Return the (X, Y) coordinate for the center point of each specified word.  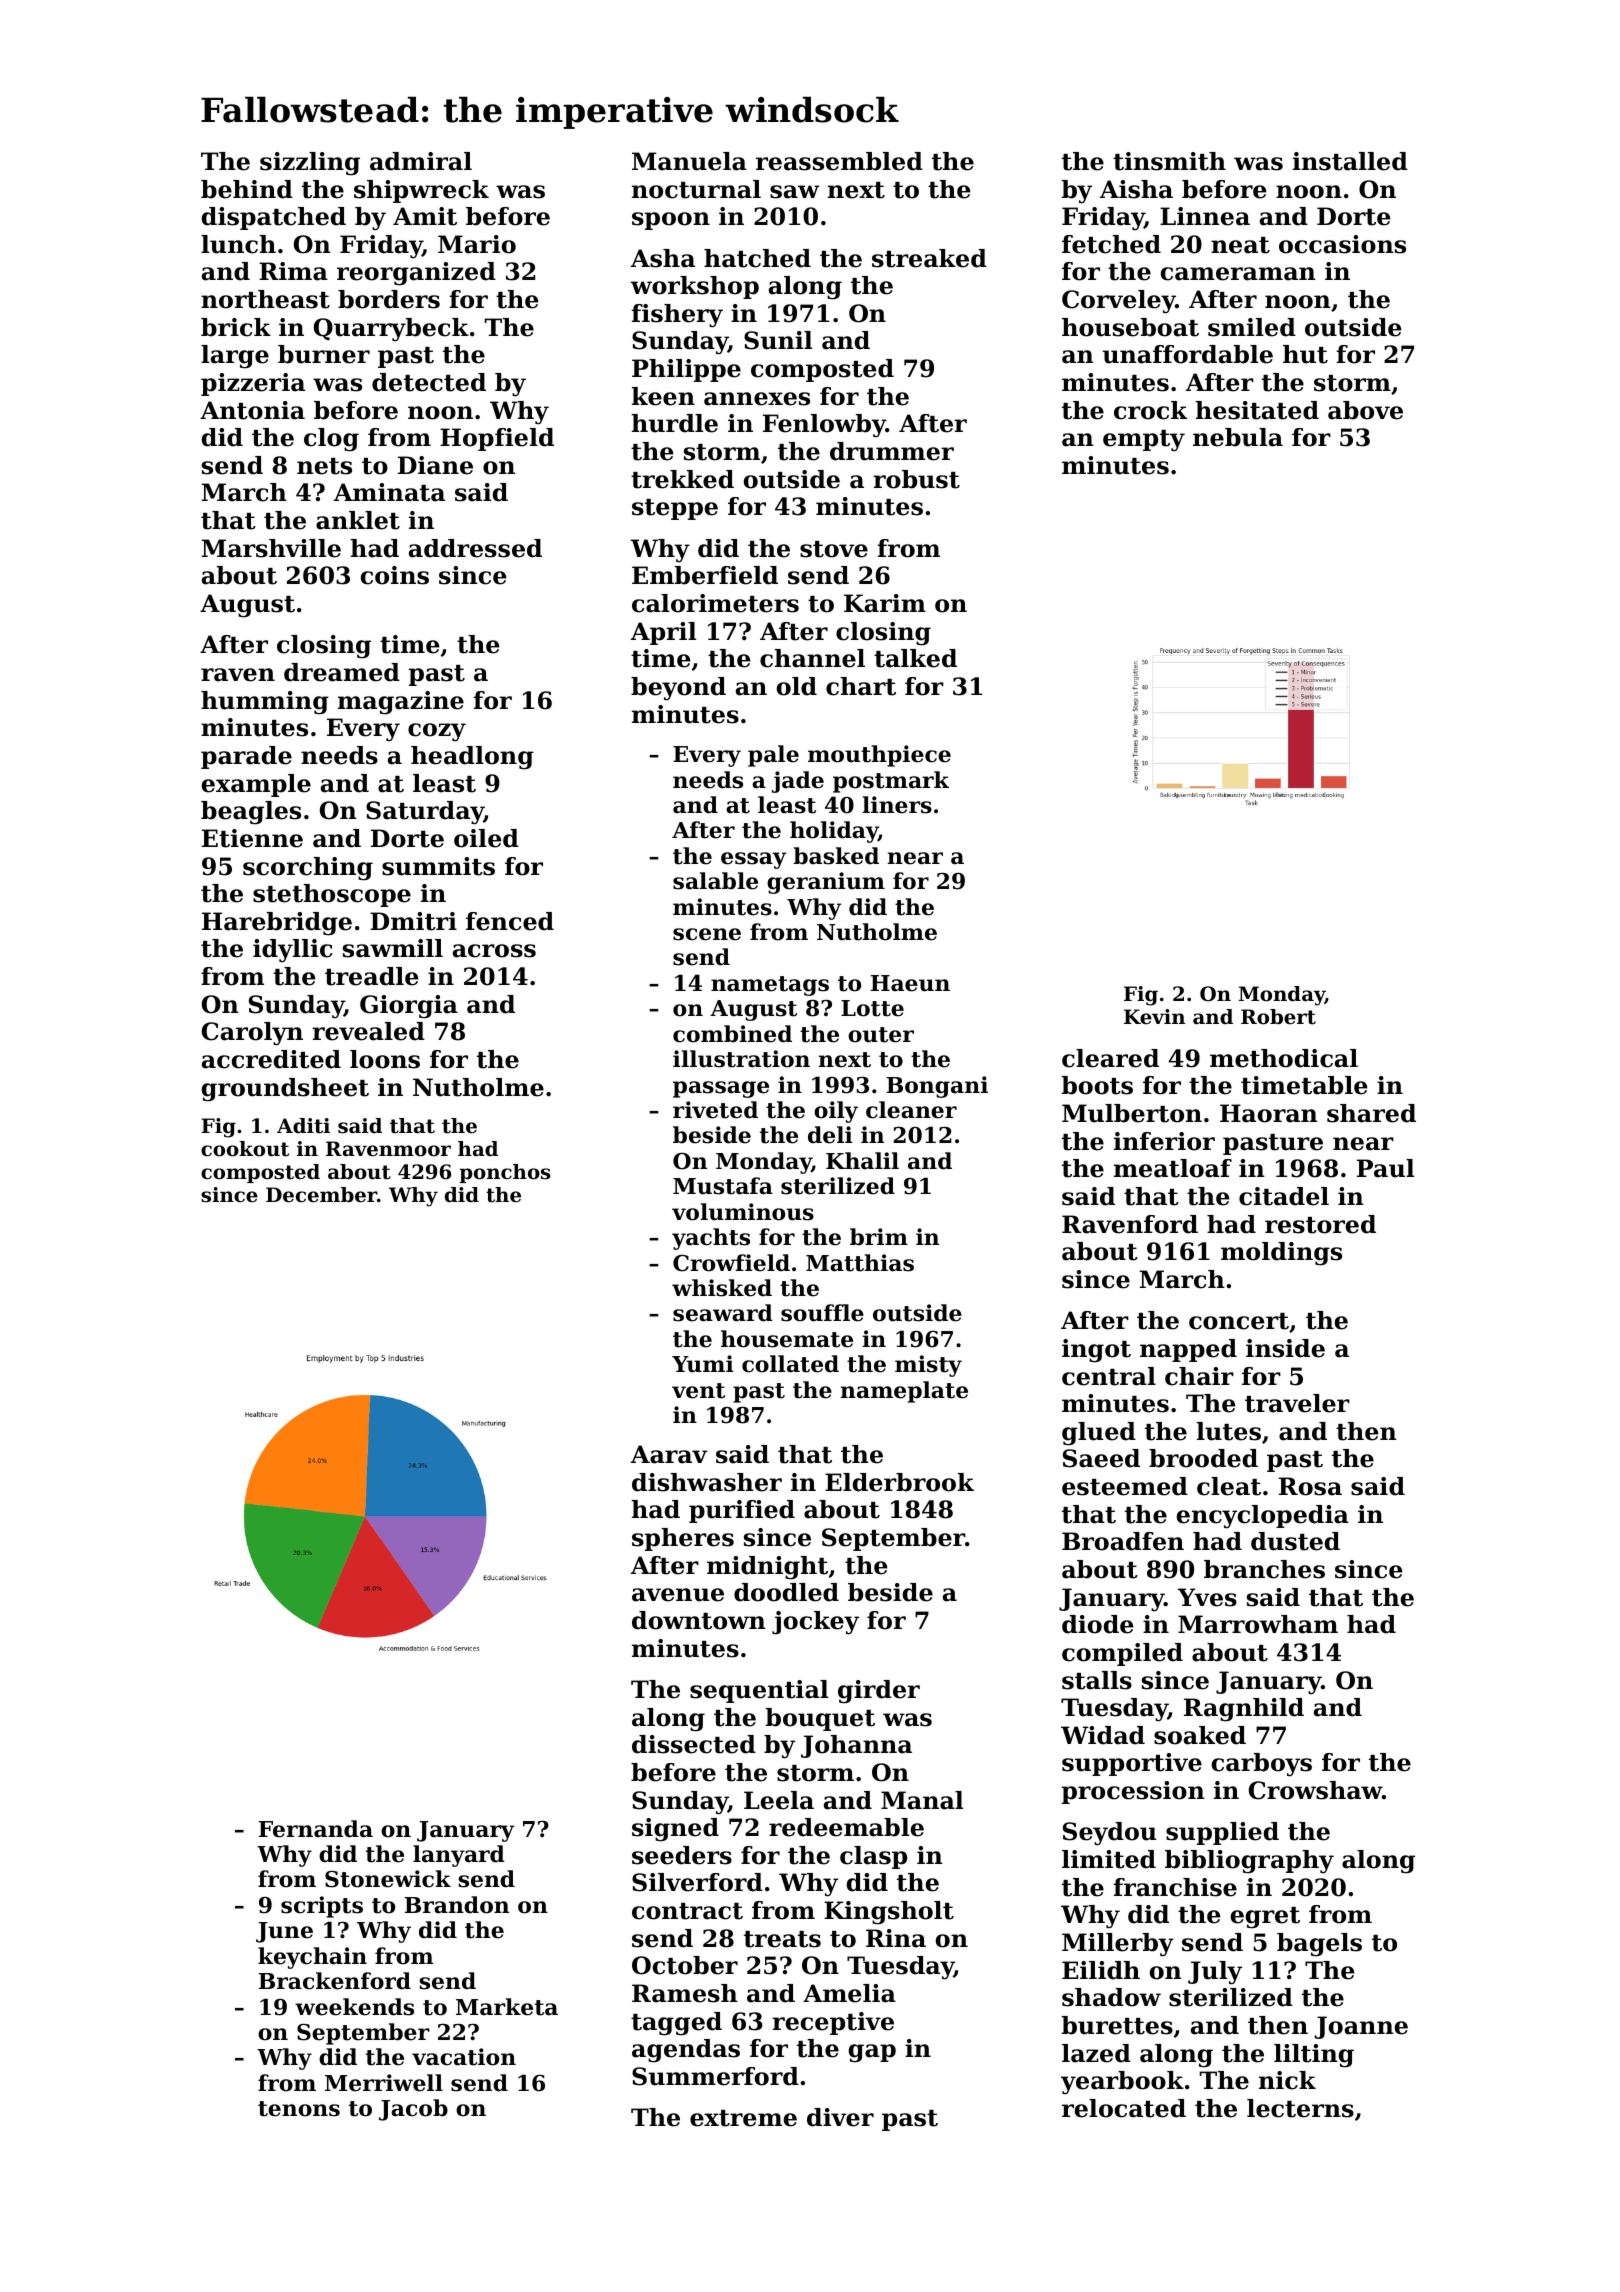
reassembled (839, 161)
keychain (312, 1958)
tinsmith (1169, 161)
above (1365, 410)
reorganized (416, 274)
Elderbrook (899, 1482)
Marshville (271, 548)
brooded (1203, 1458)
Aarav (669, 1454)
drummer (892, 451)
